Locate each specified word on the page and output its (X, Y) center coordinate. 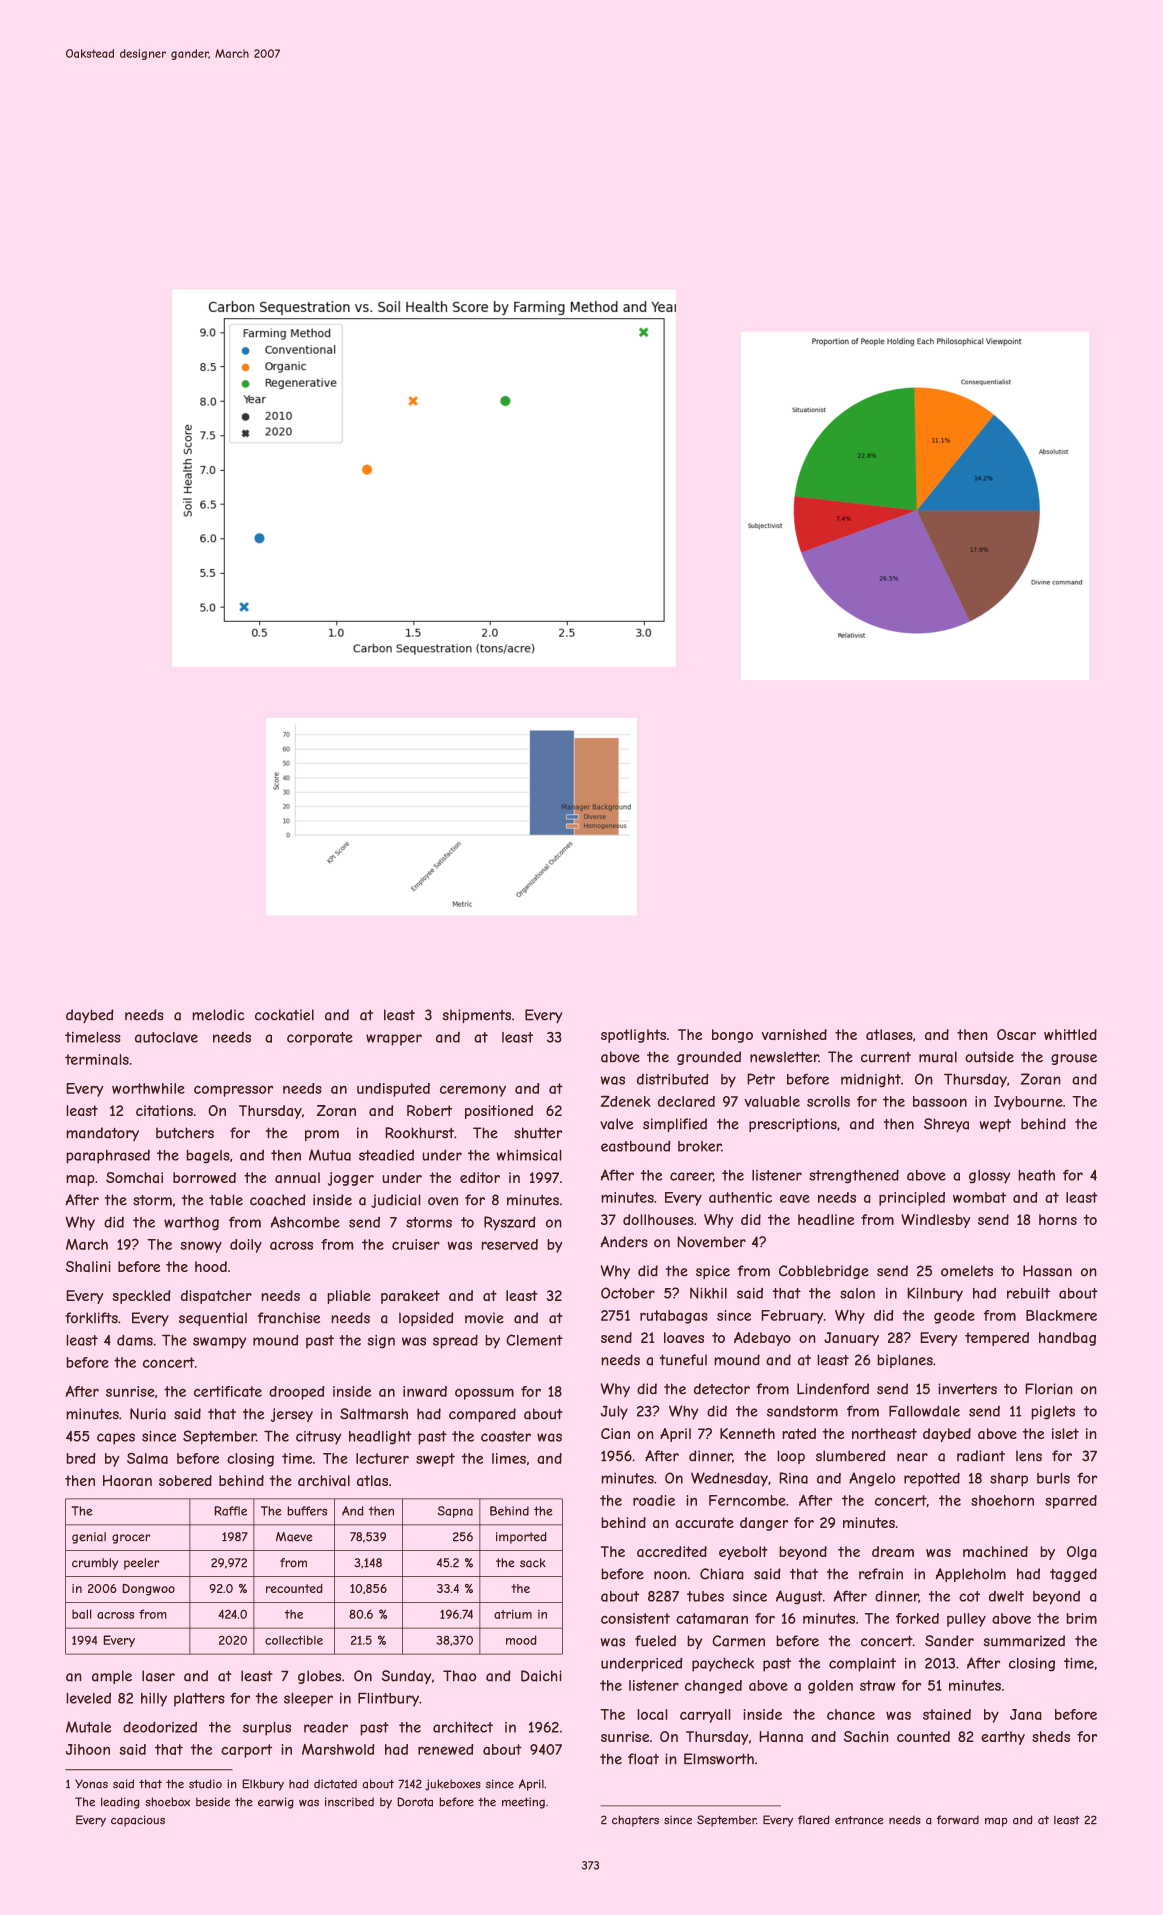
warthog (191, 1224)
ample (112, 1677)
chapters (635, 1821)
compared (482, 1415)
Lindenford (833, 1389)
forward (958, 1820)
